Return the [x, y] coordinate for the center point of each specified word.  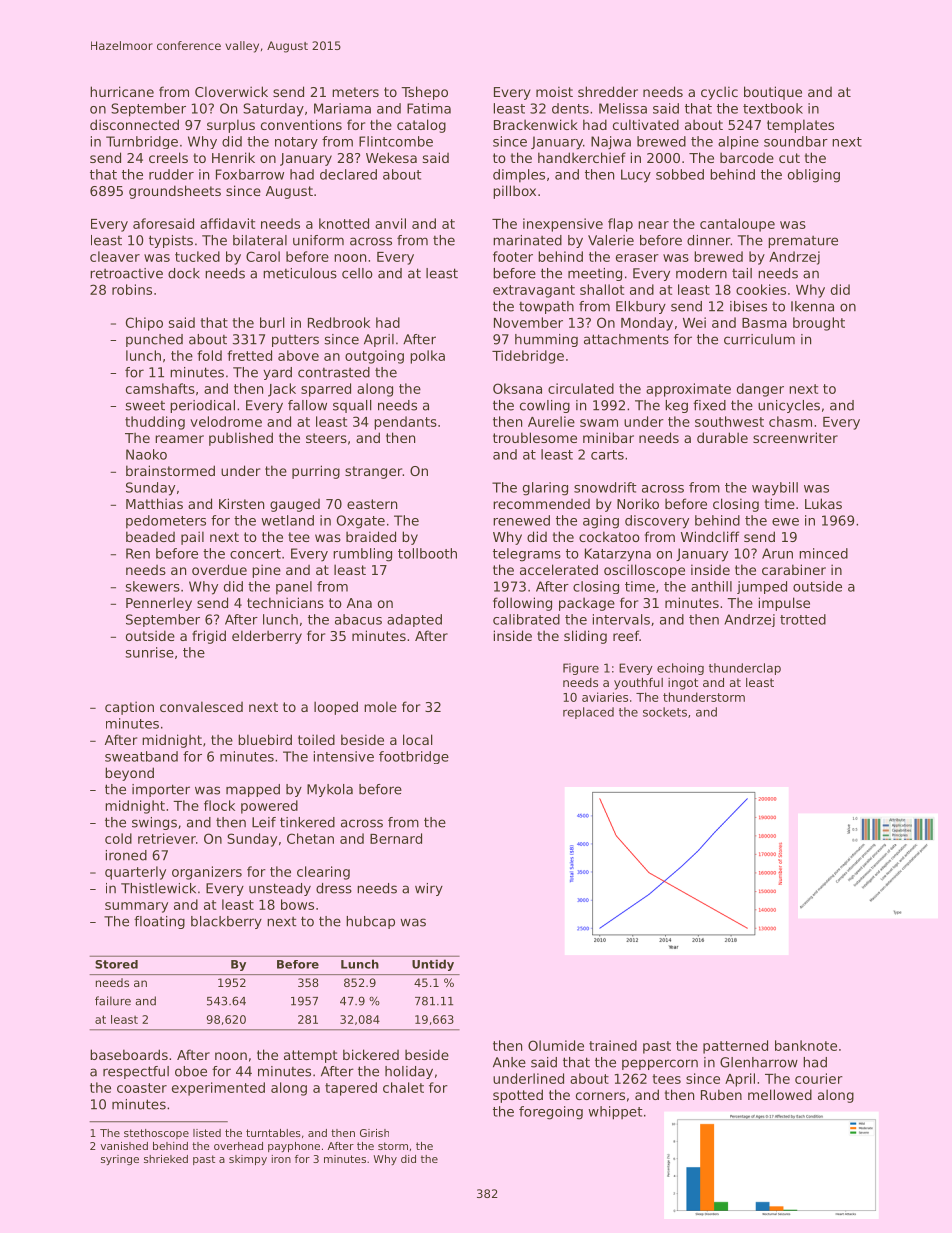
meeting [595, 274]
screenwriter [795, 437]
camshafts [160, 388]
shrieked [166, 1159]
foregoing [551, 1113]
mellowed [780, 1094]
